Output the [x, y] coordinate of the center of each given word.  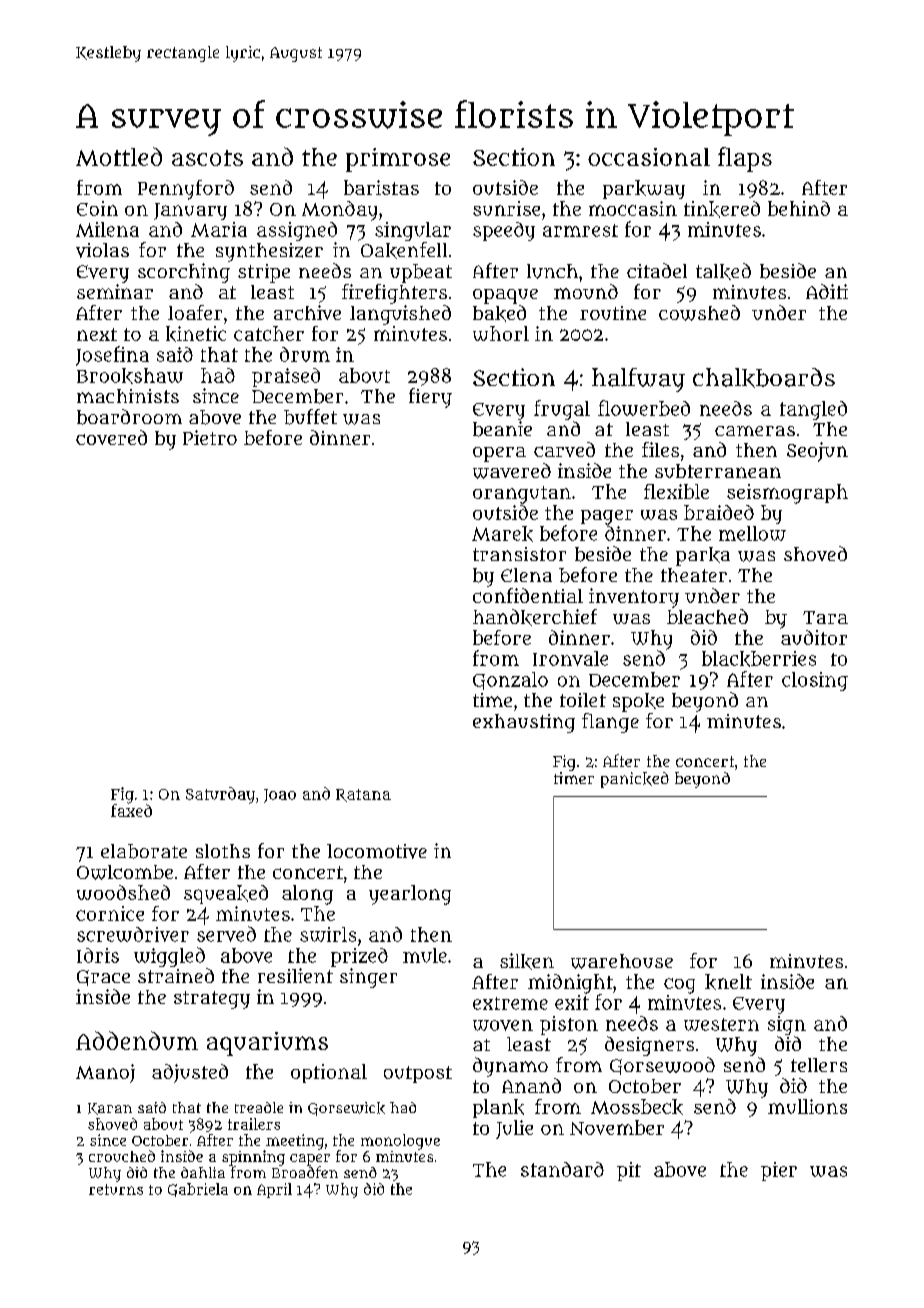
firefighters [394, 294]
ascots [207, 158]
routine [613, 313]
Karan [110, 1109]
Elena [526, 575]
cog [679, 986]
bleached [707, 616]
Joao [280, 796]
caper [310, 1160]
